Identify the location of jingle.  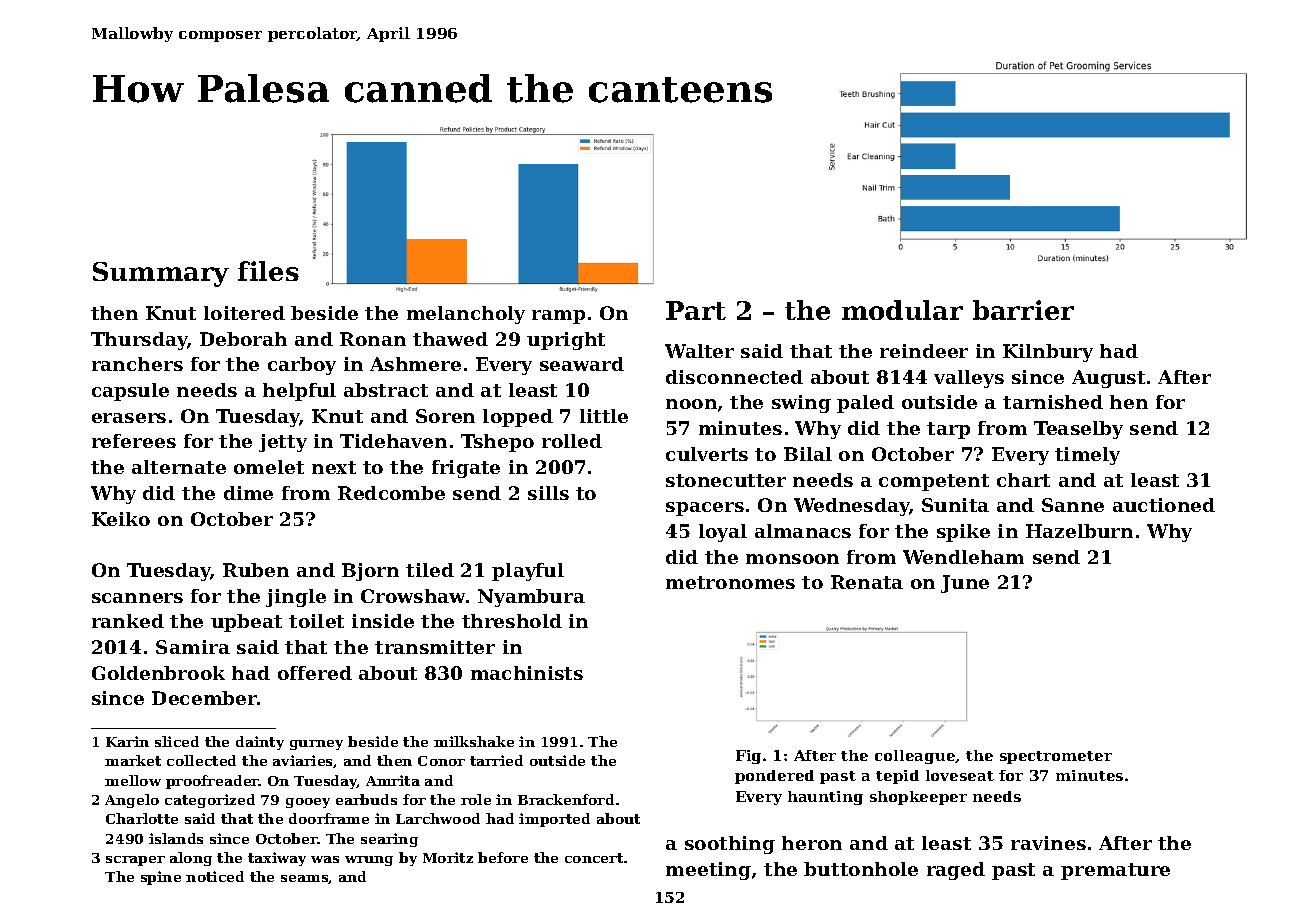
(296, 598).
